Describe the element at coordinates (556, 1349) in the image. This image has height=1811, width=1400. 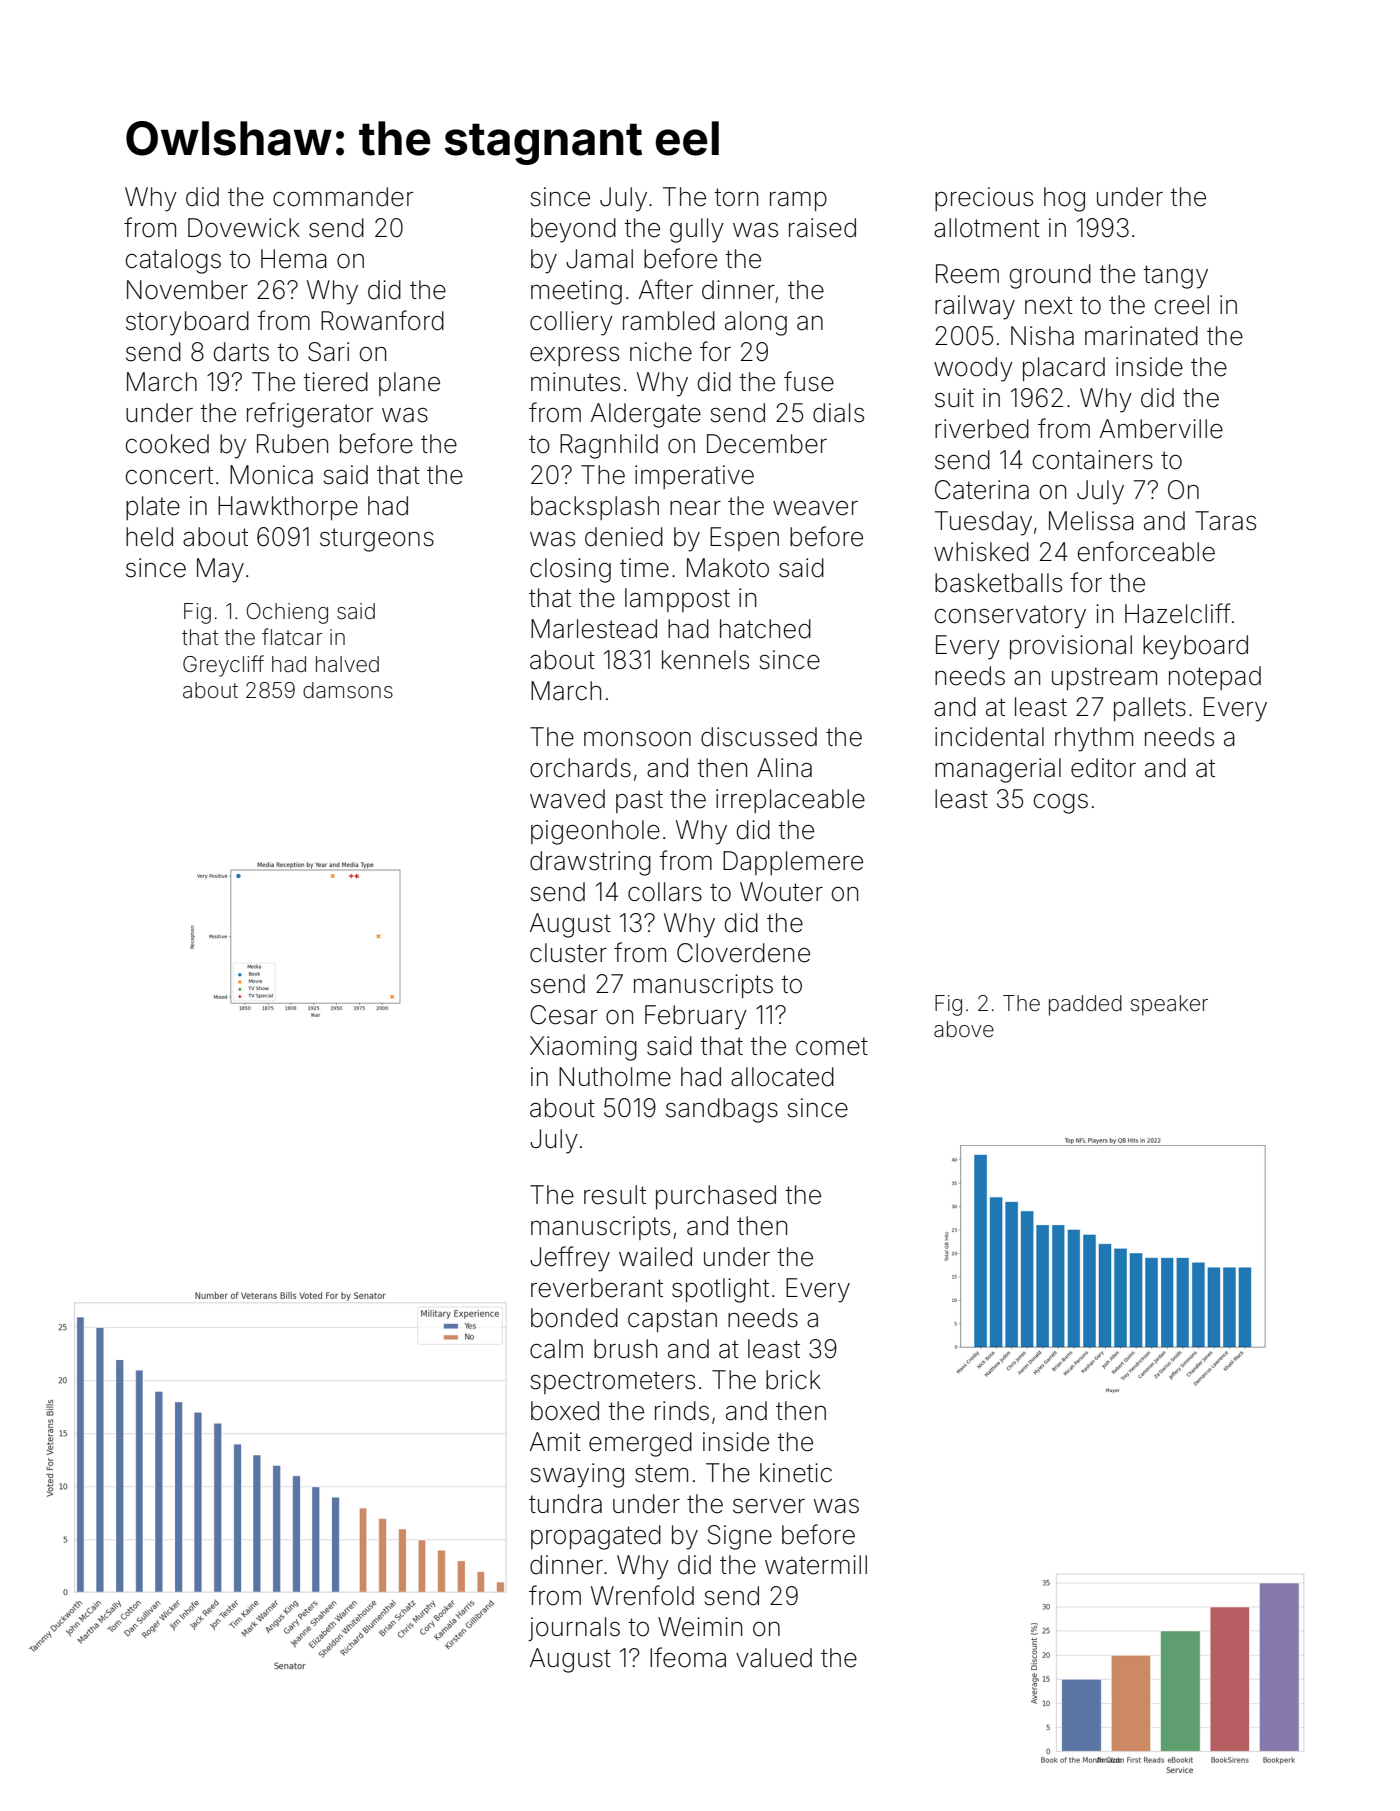
I see `calm` at that location.
